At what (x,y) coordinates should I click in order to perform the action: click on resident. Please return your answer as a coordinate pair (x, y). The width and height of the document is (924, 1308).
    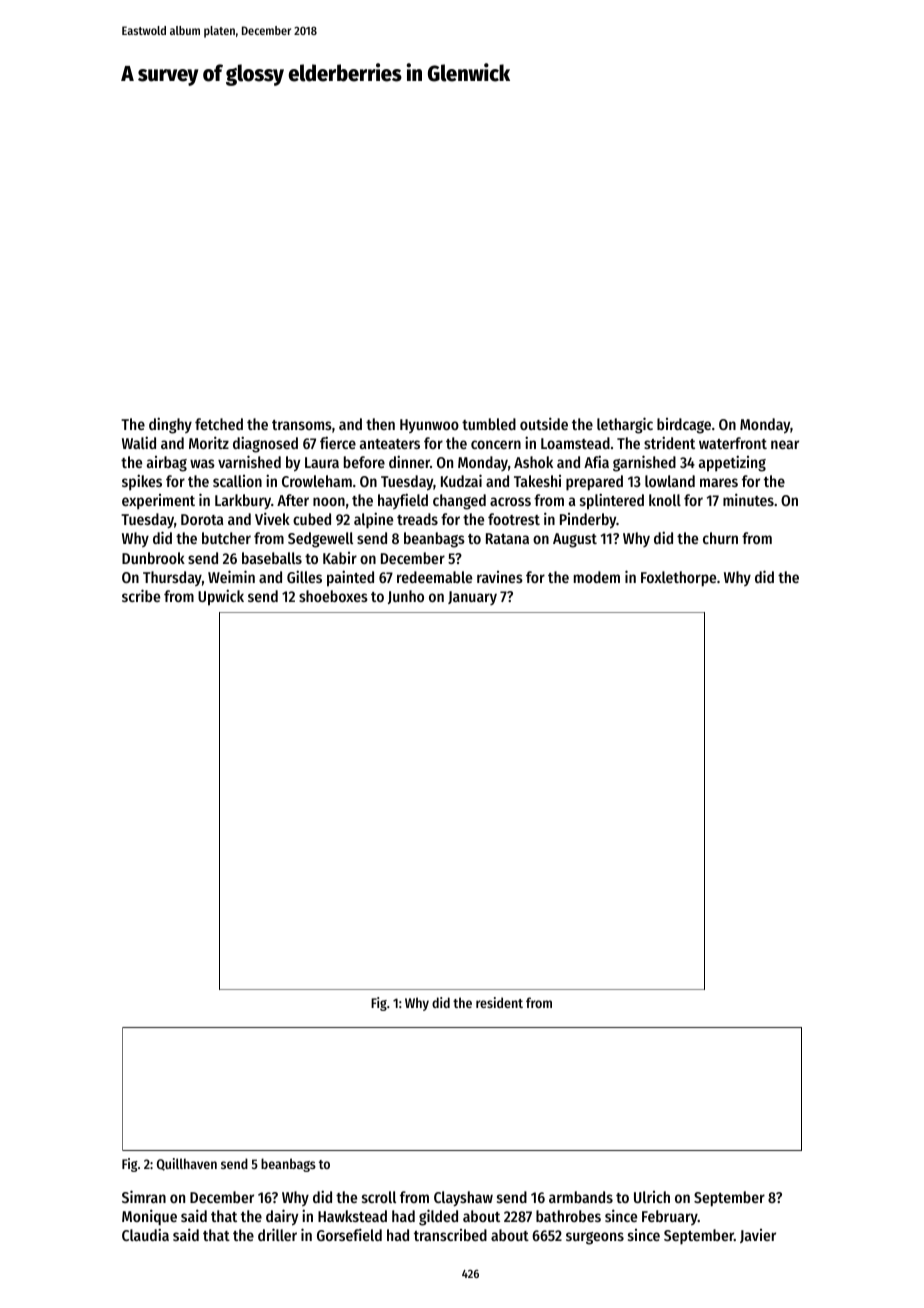
    Looking at the image, I should click on (499, 1002).
